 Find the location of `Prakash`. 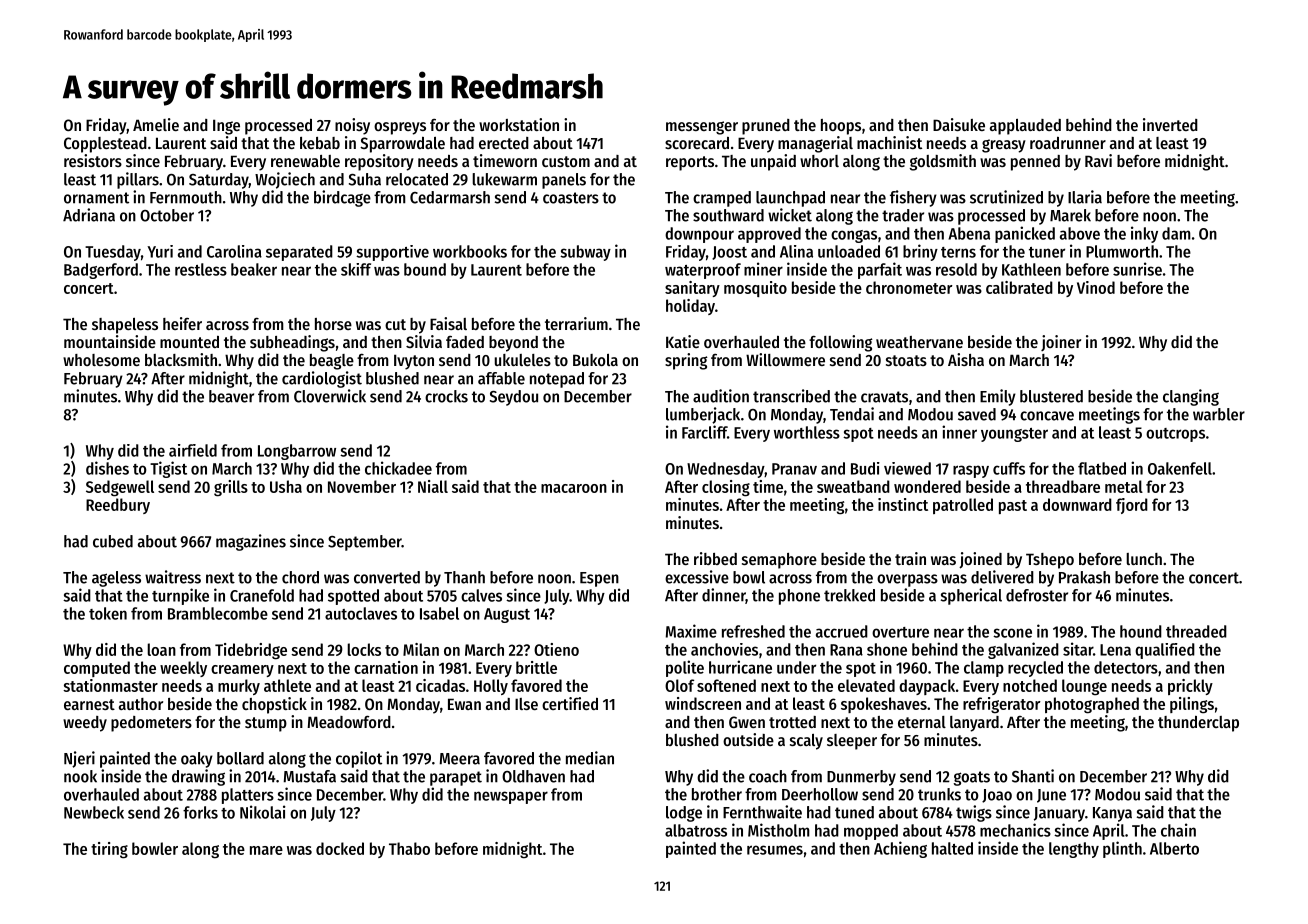

Prakash is located at coordinates (1084, 577).
